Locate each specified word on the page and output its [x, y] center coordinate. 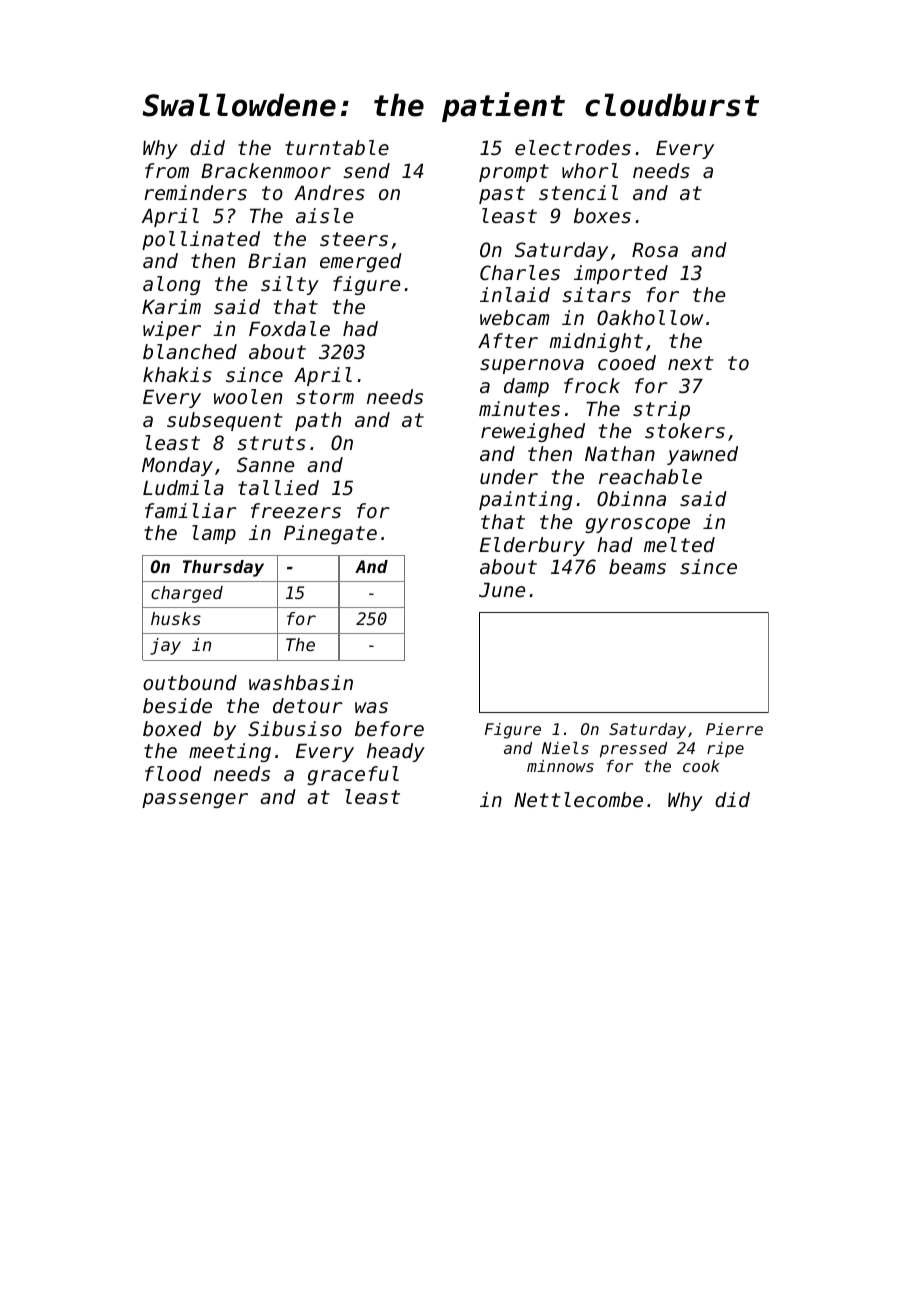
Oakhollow [650, 318]
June [502, 590]
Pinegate [330, 534]
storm [325, 397]
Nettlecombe [578, 800]
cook [701, 766]
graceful [353, 775]
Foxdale [289, 329]
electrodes [573, 148]
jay [165, 646]
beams [637, 567]
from [167, 171]
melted [679, 545]
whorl [590, 171]
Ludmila [183, 487]
